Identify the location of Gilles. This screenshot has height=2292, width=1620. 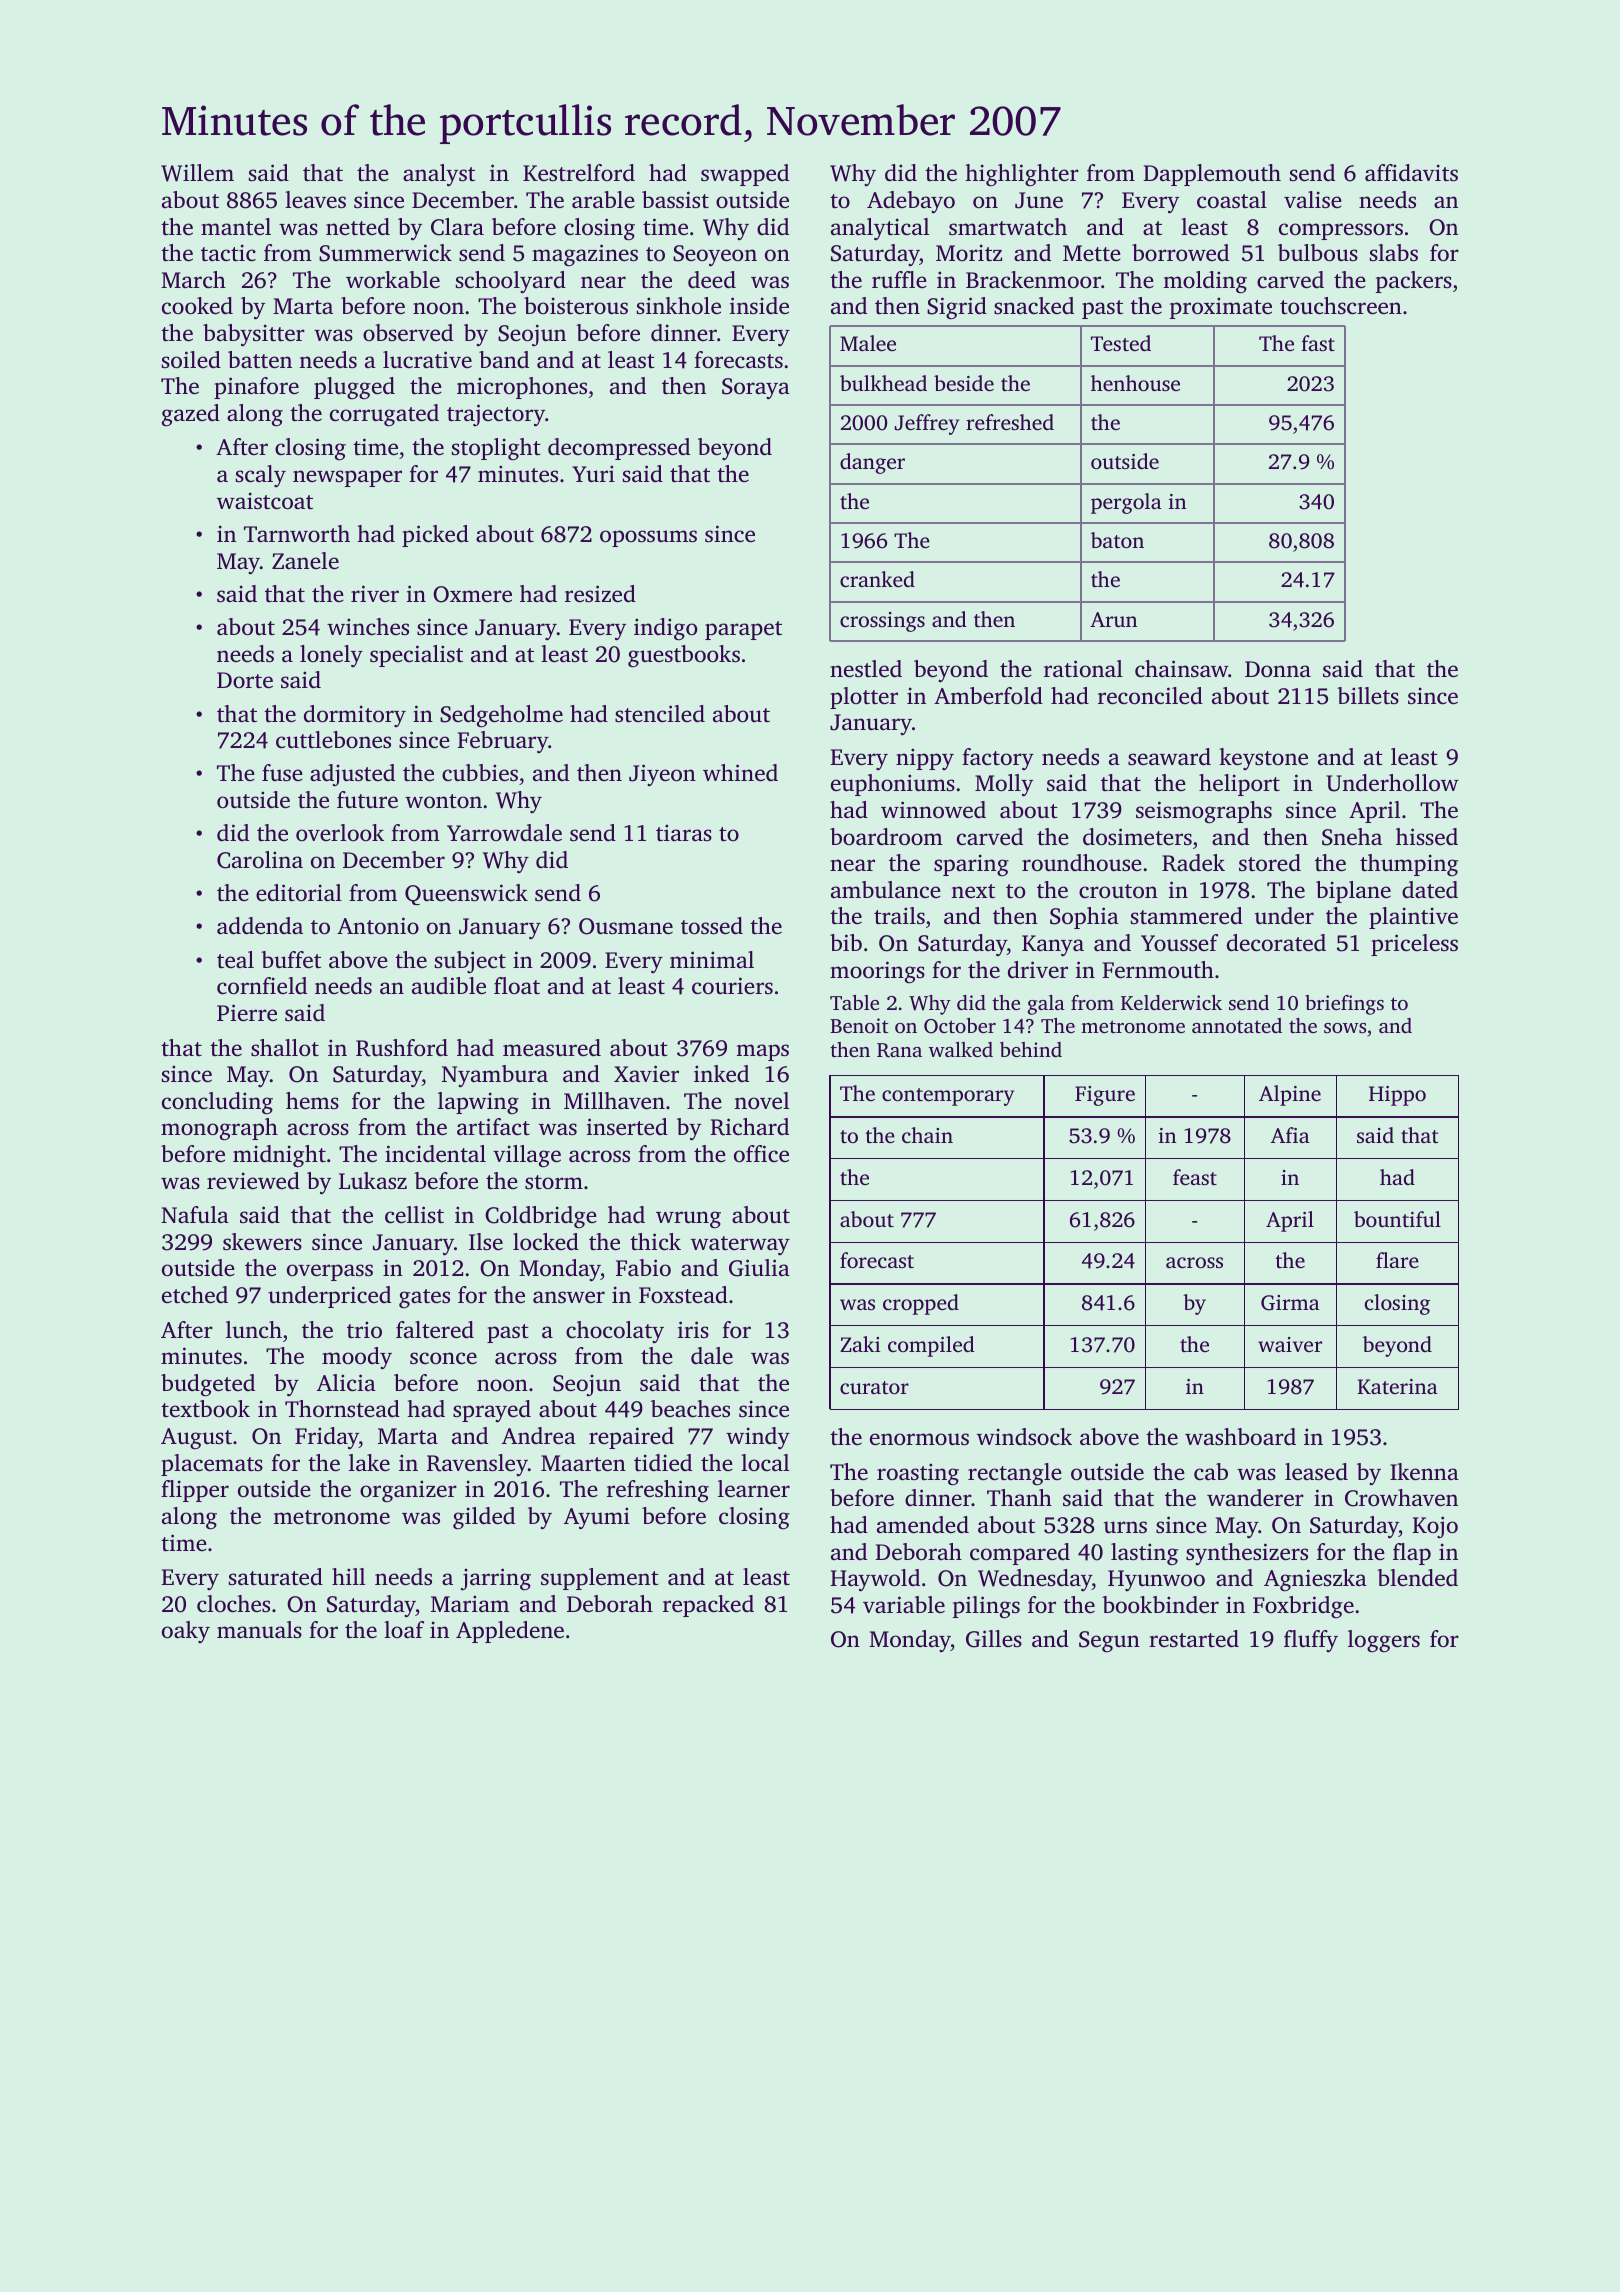
(994, 1639).
